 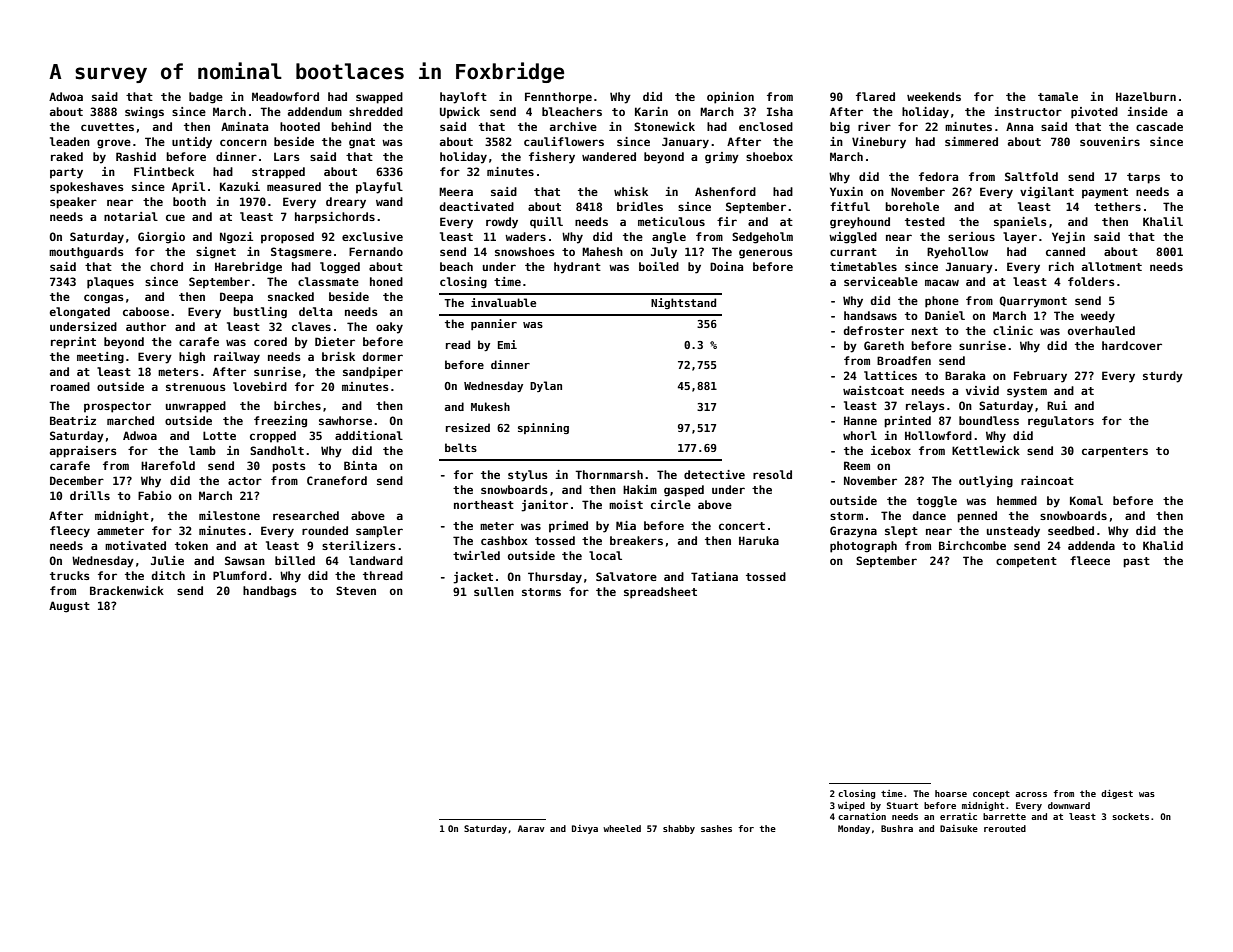 I want to click on Beatriz, so click(x=73, y=420).
